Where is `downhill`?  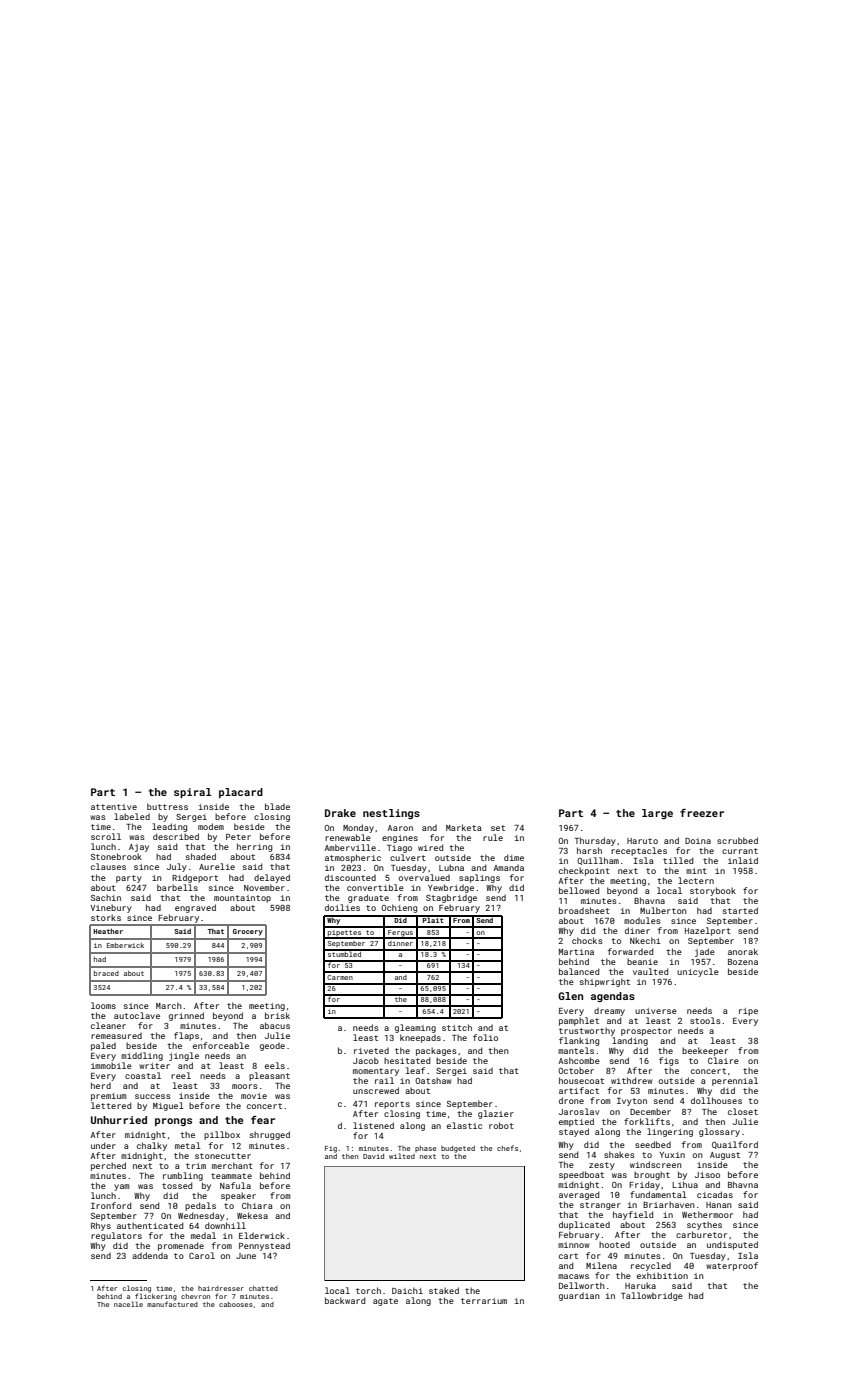 downhill is located at coordinates (225, 1225).
